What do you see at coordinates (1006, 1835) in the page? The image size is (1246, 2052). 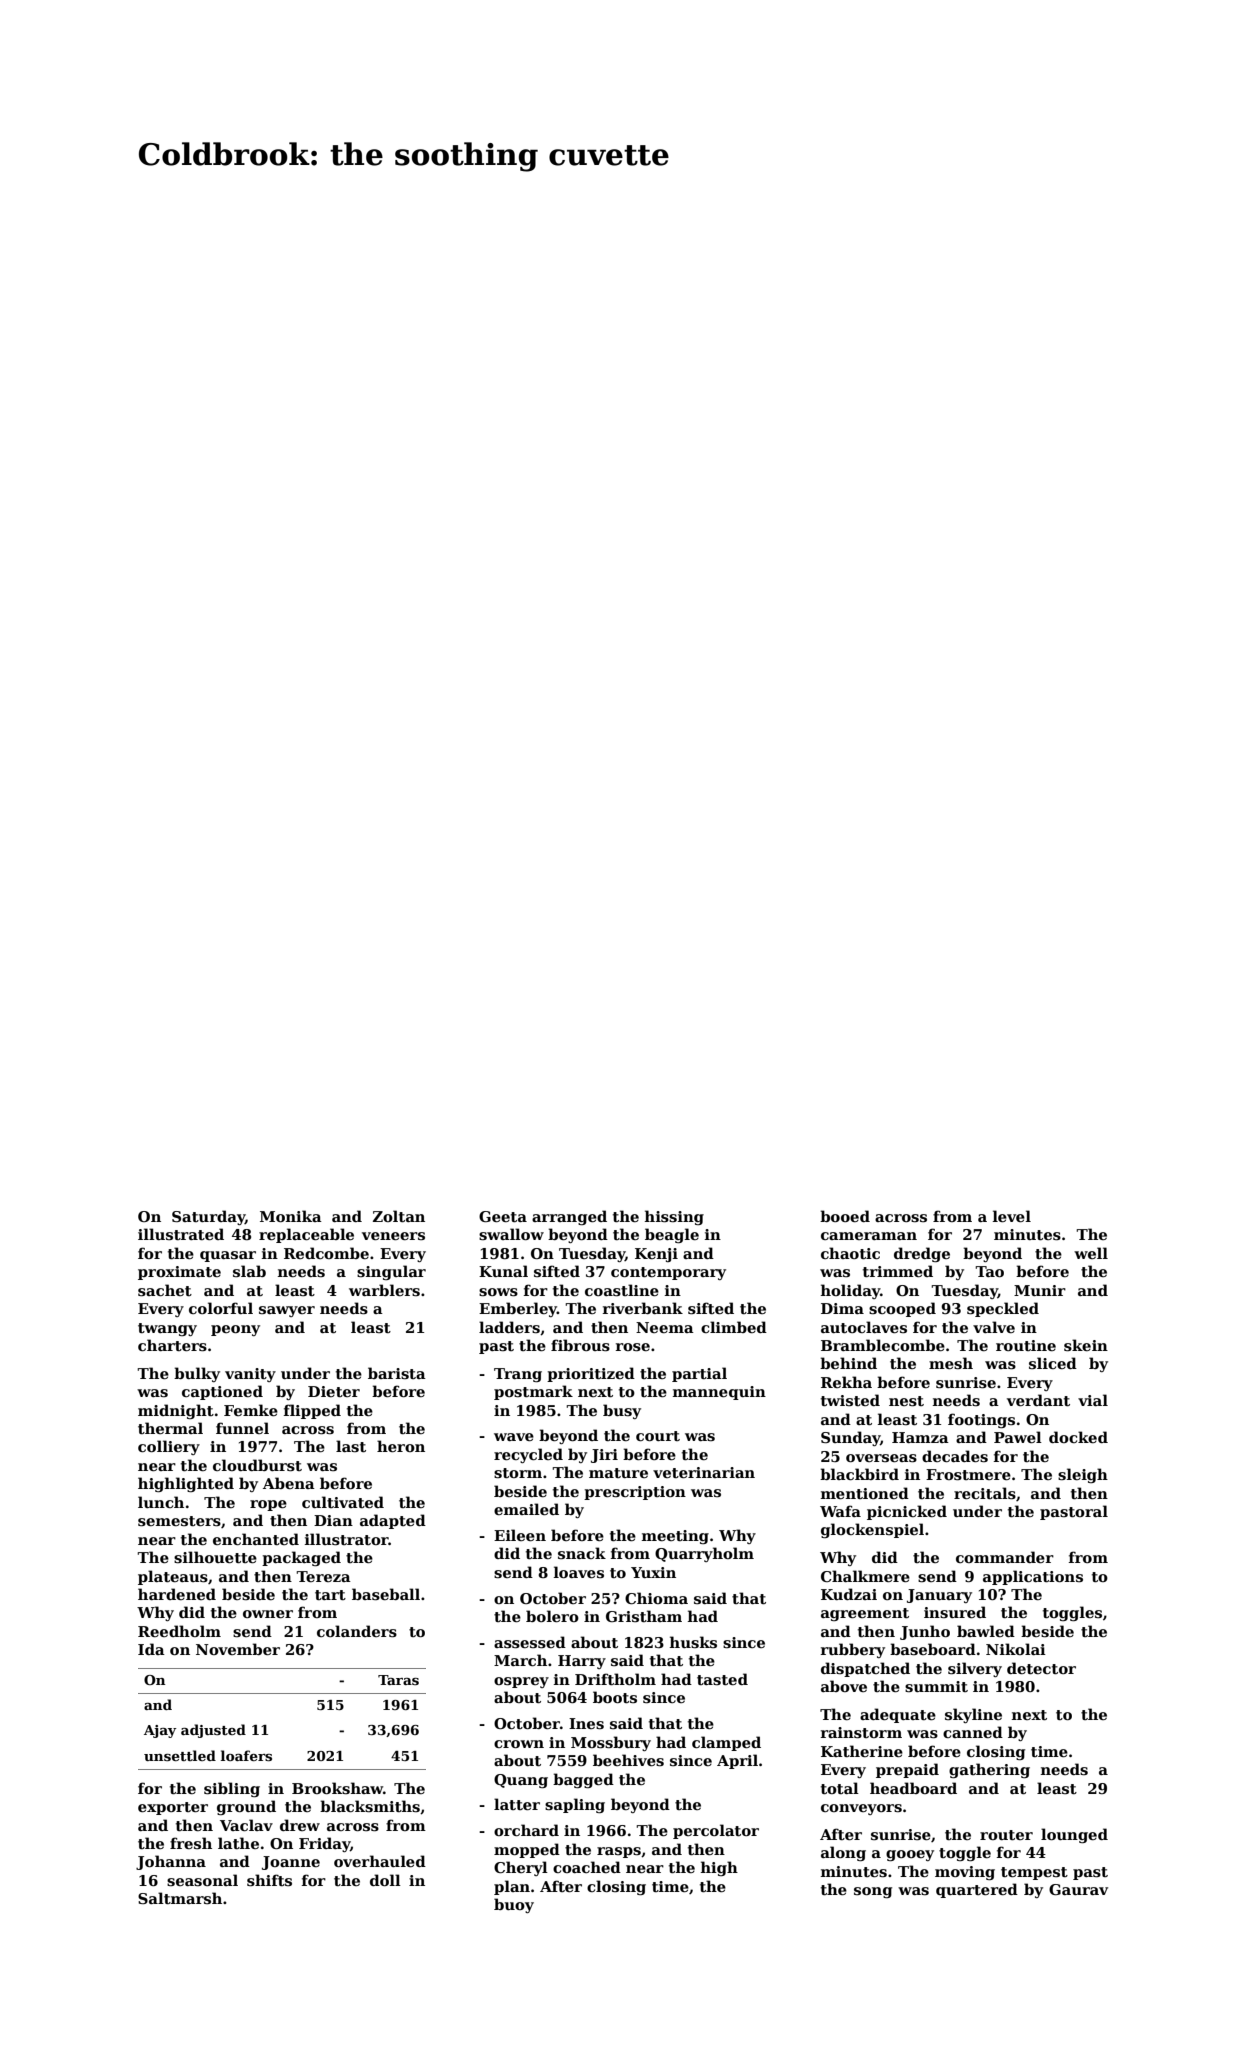 I see `router` at bounding box center [1006, 1835].
